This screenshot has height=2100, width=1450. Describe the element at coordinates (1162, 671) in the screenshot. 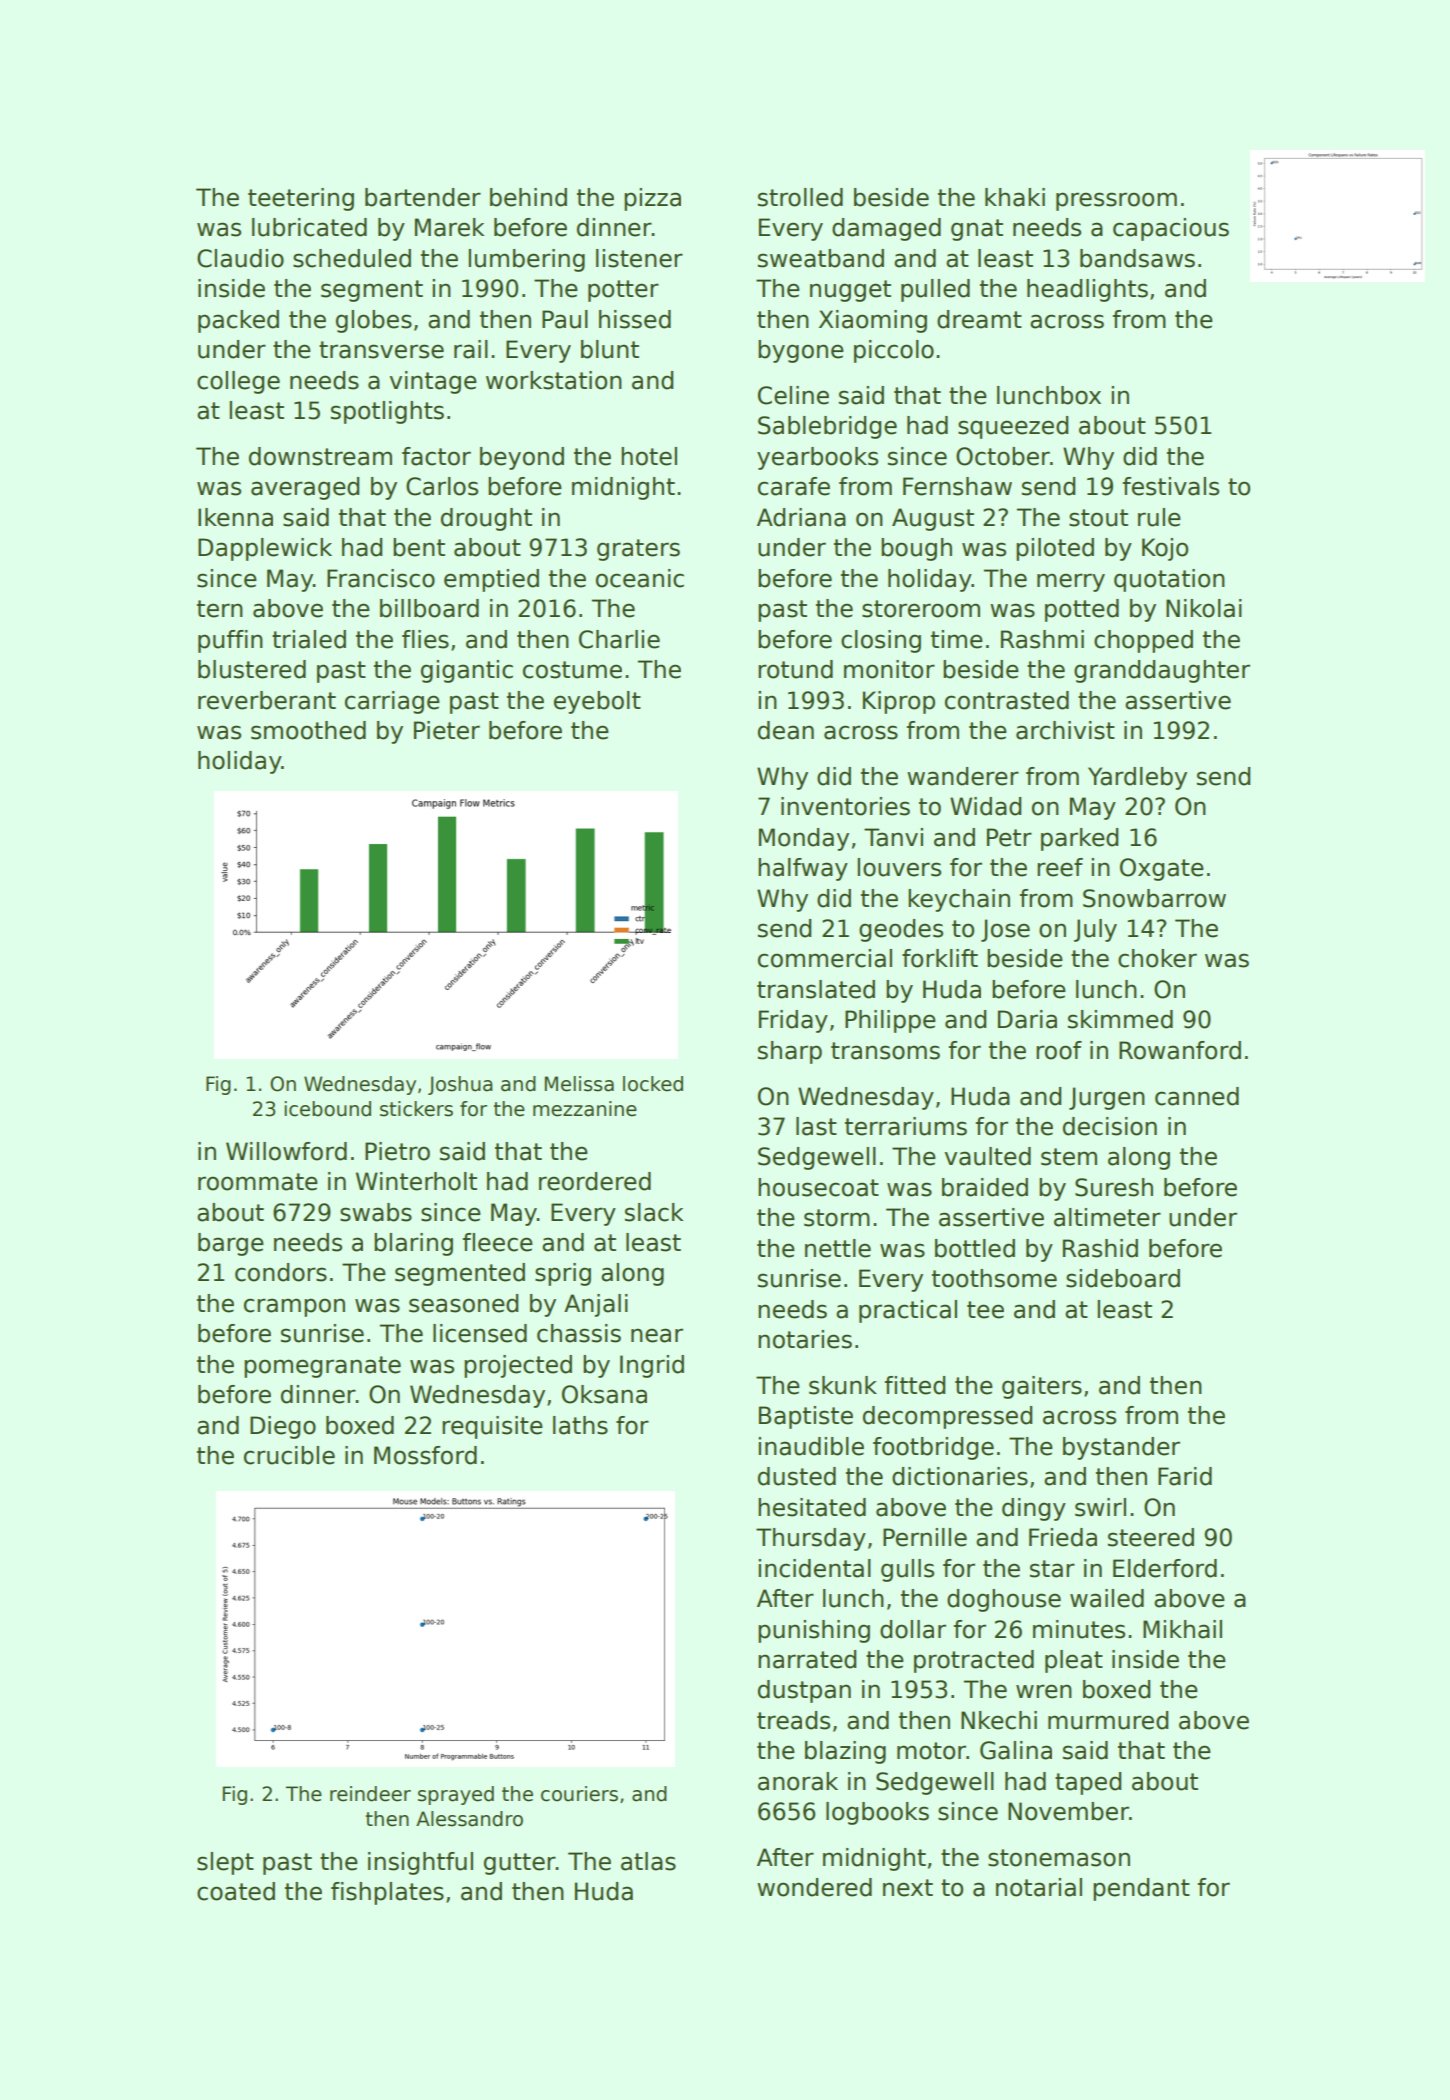

I see `granddaughter` at that location.
